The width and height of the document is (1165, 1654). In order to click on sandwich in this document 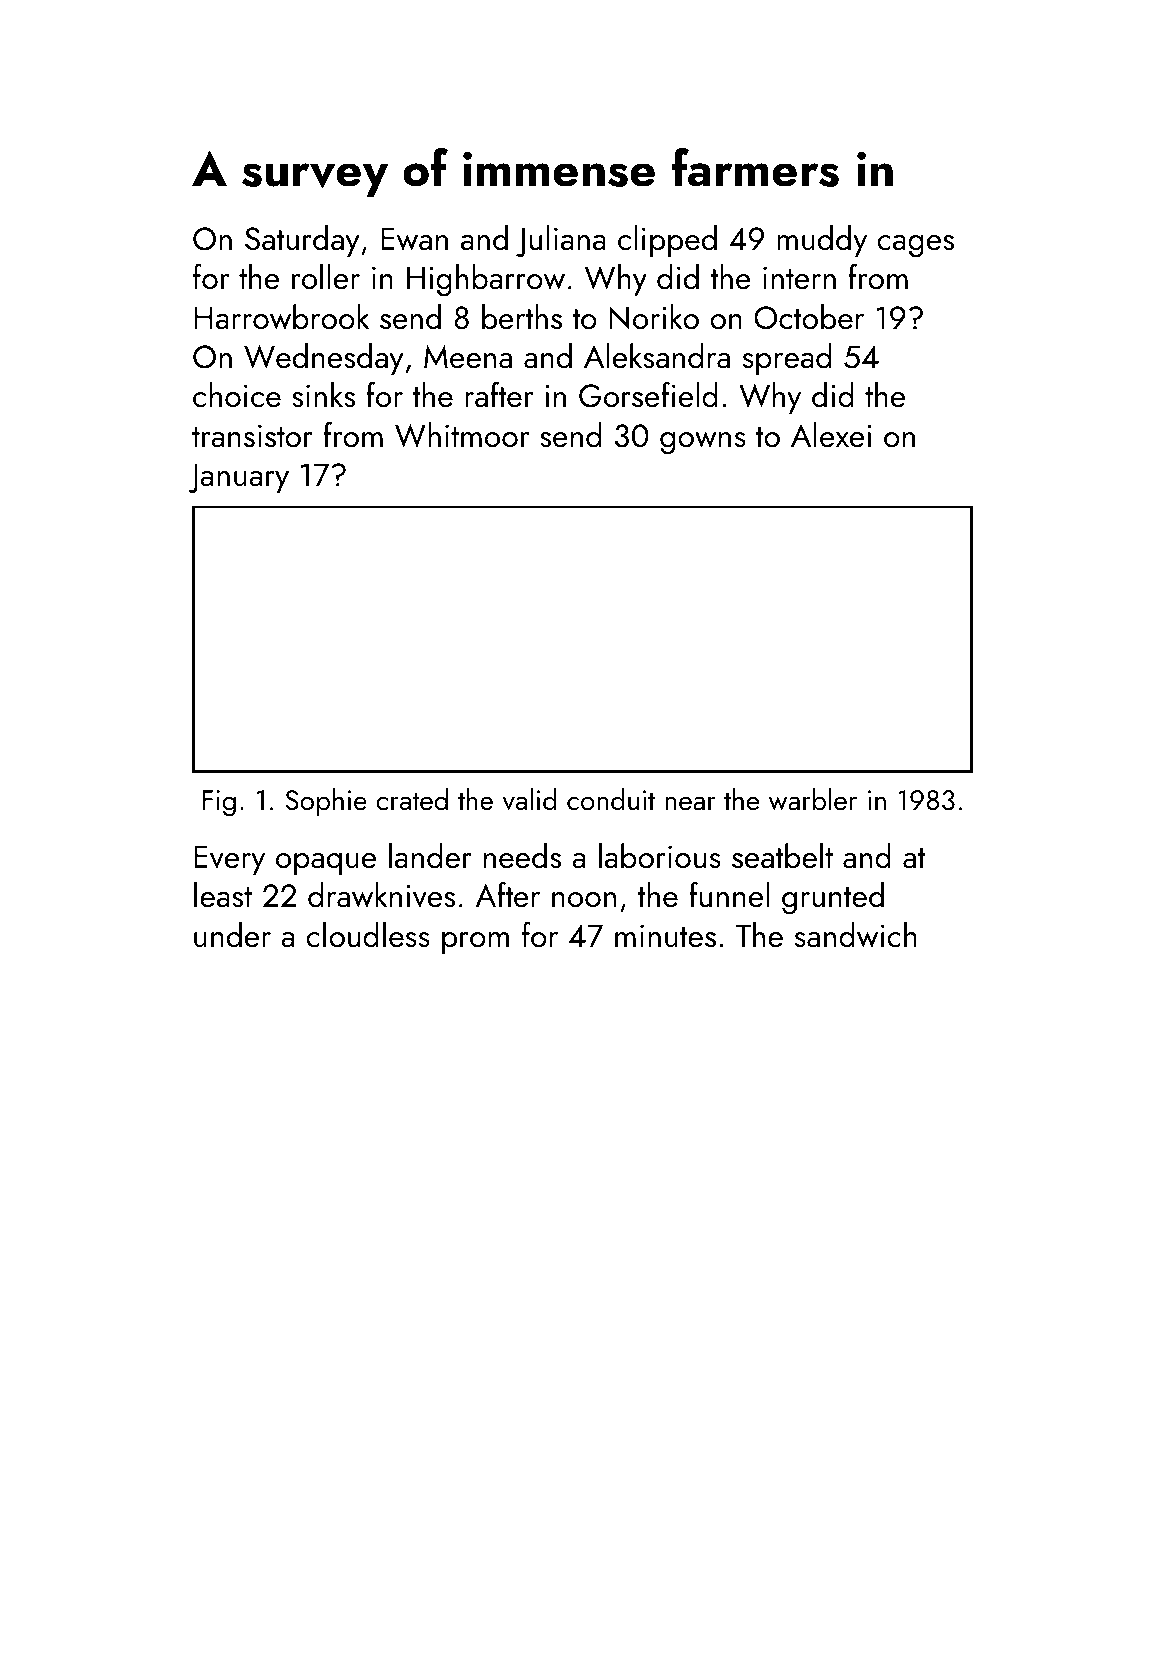, I will do `click(856, 935)`.
